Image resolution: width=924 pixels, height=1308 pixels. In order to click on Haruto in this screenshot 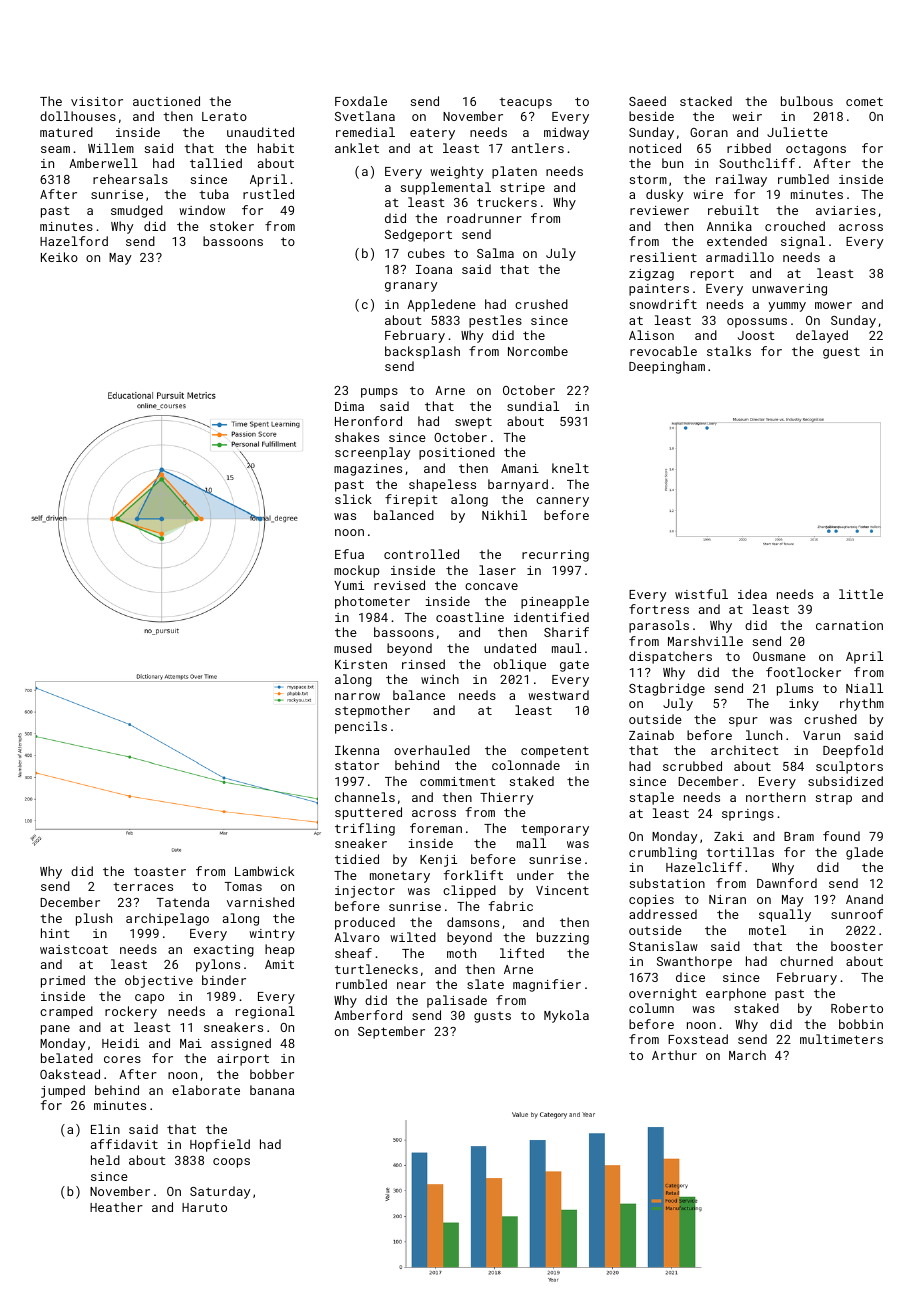, I will do `click(204, 1207)`.
